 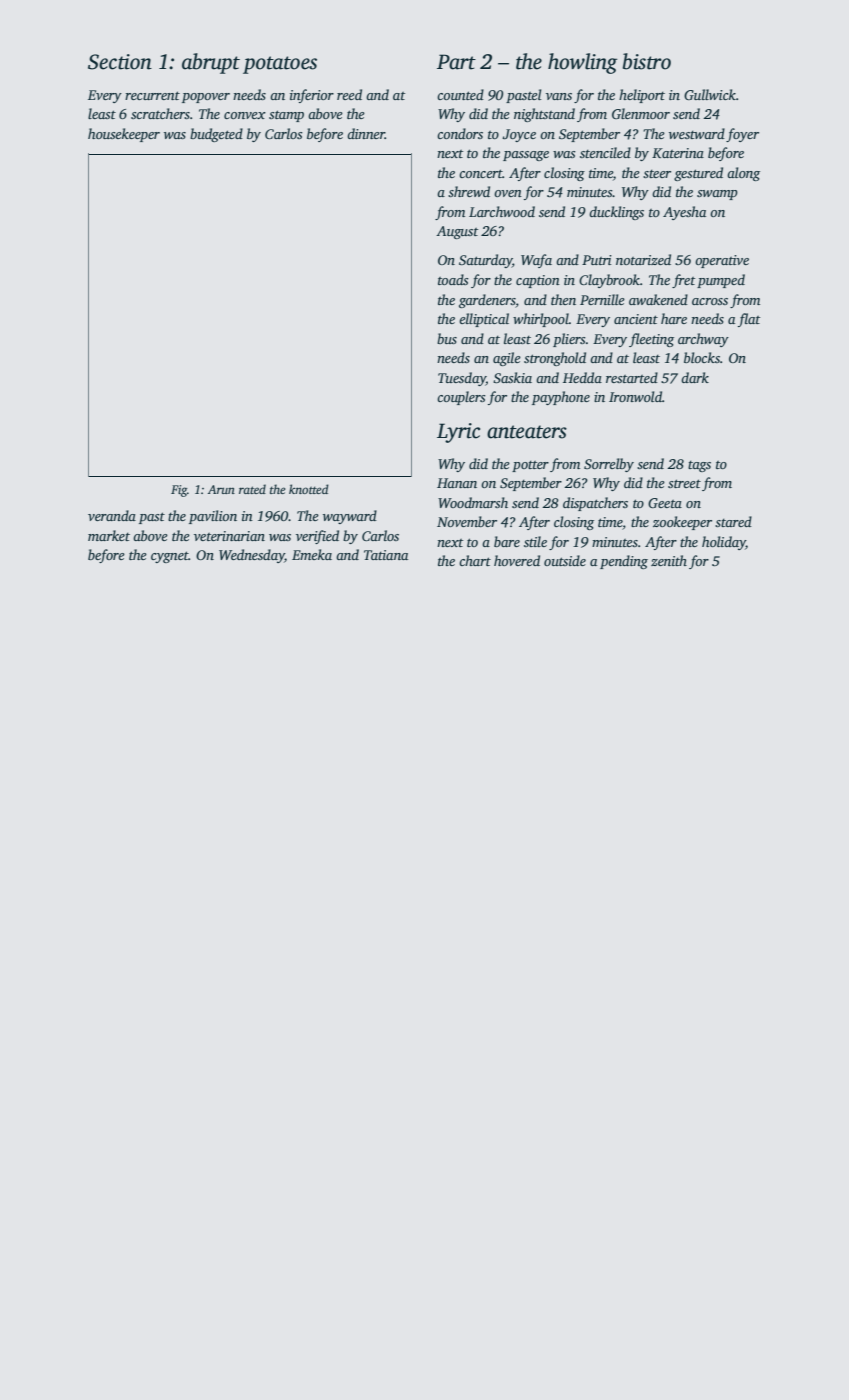 What do you see at coordinates (624, 562) in the image?
I see `pending` at bounding box center [624, 562].
